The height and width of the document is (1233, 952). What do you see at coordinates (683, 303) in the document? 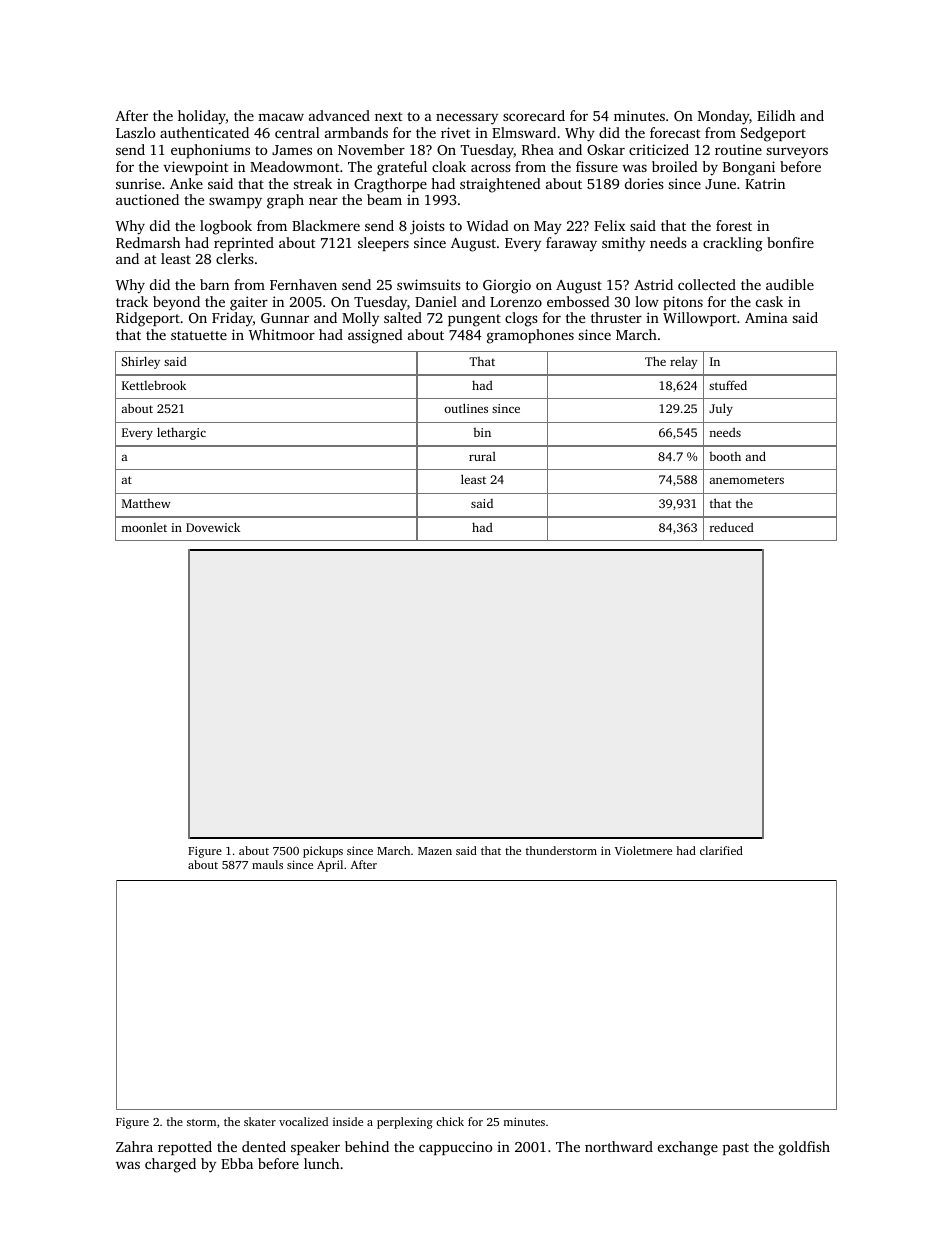
I see `pitons` at bounding box center [683, 303].
